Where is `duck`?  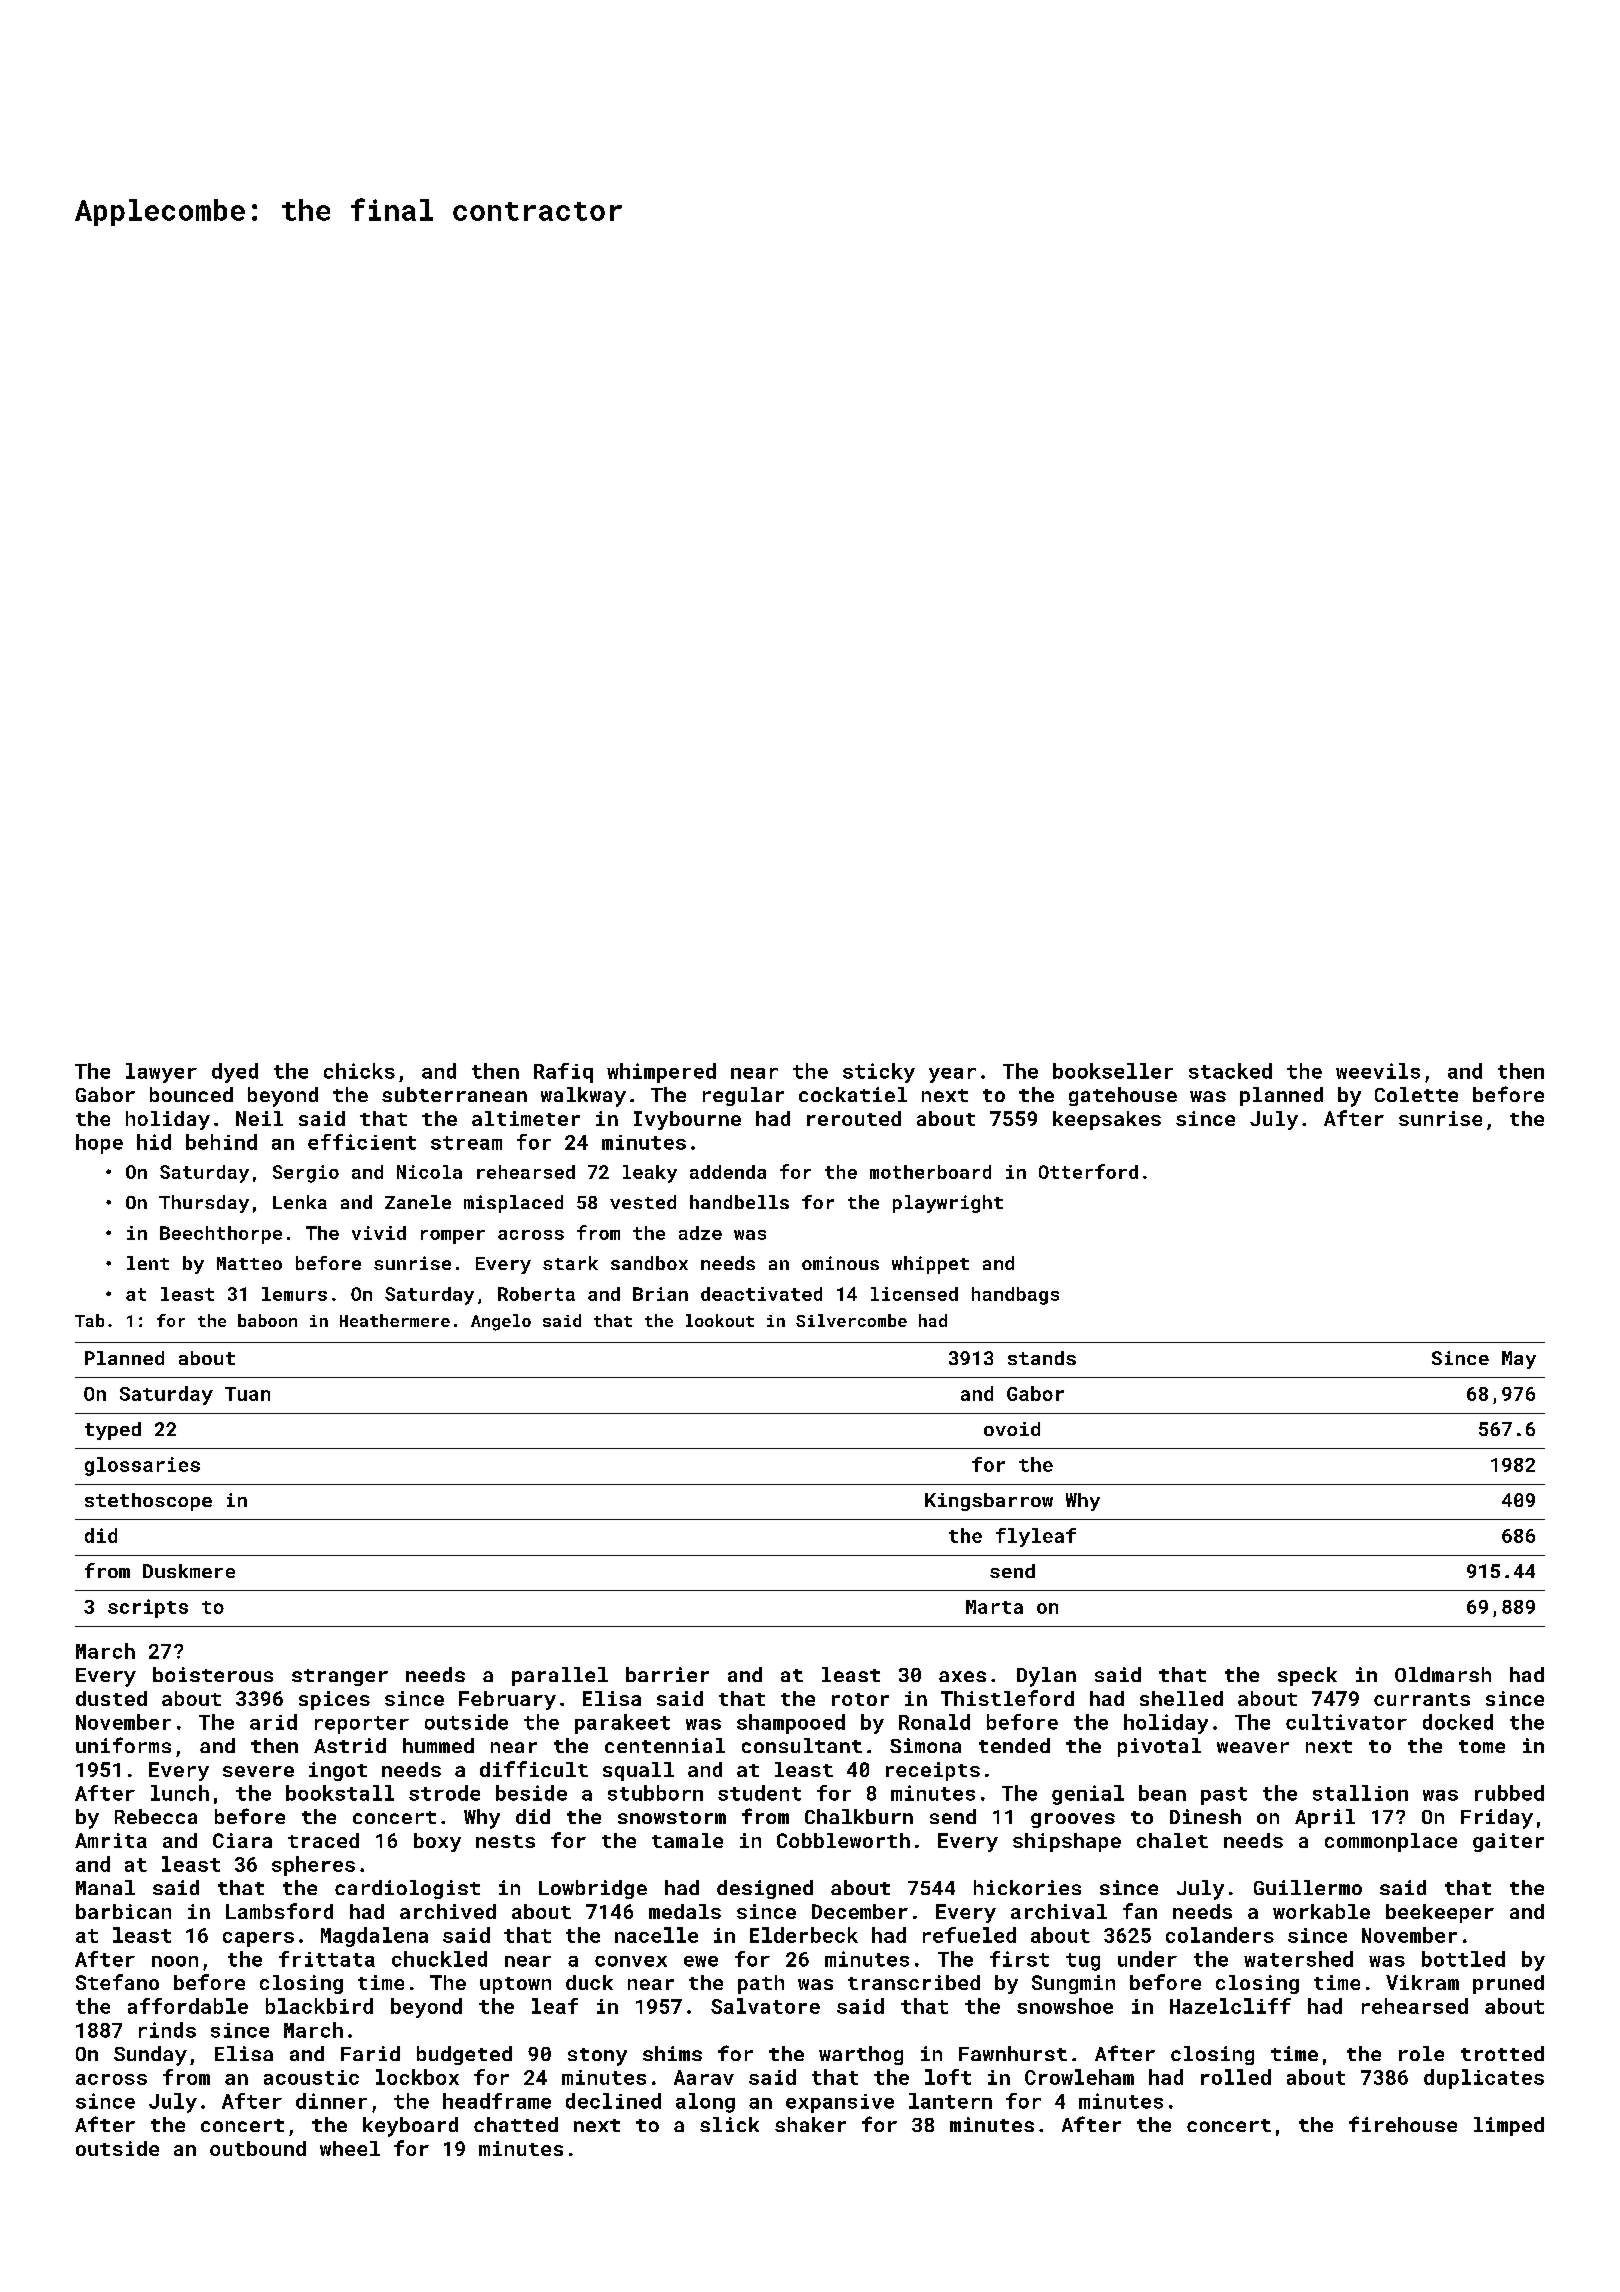 duck is located at coordinates (589, 1982).
